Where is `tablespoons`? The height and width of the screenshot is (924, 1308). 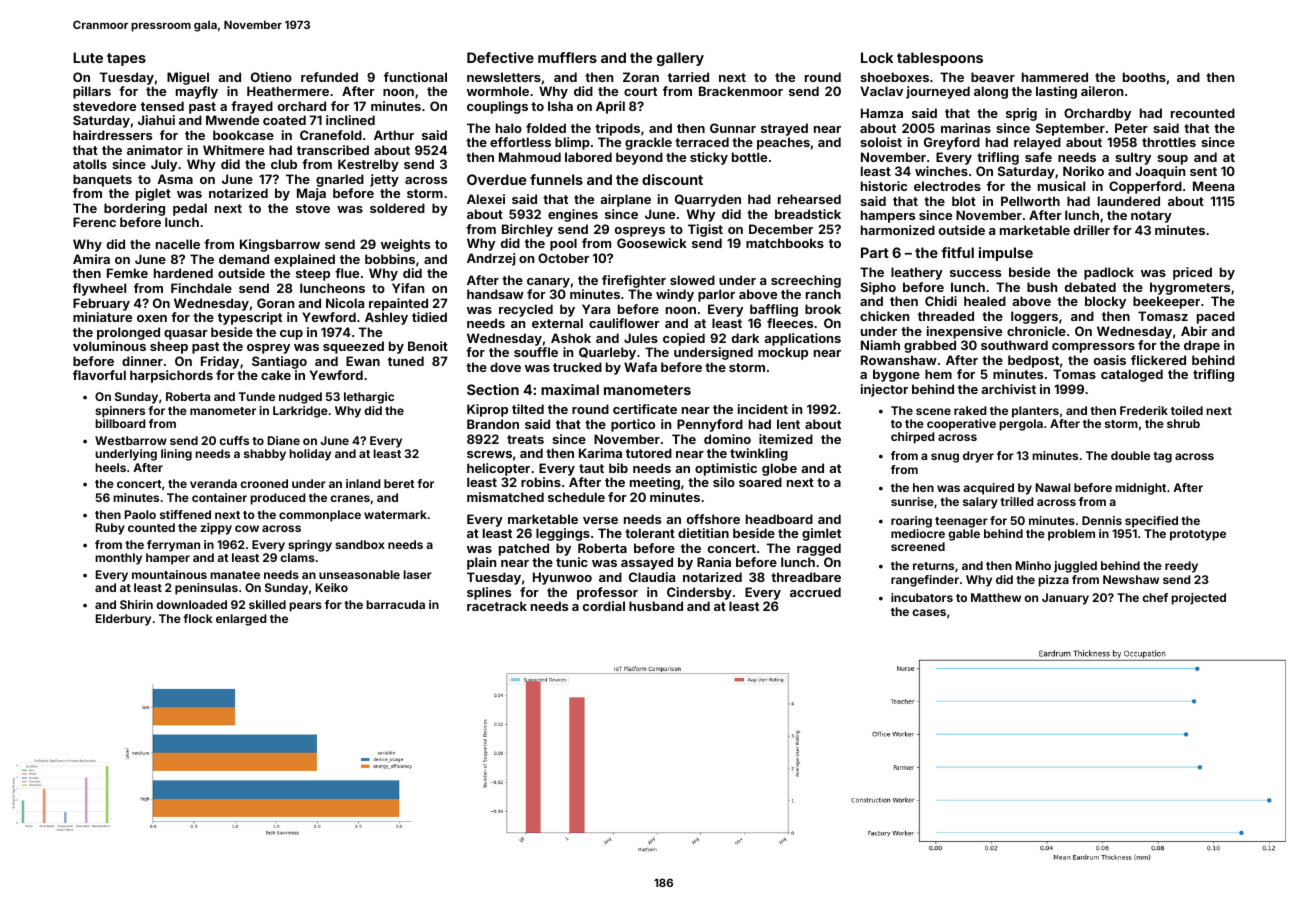
tablespoons is located at coordinates (940, 59).
